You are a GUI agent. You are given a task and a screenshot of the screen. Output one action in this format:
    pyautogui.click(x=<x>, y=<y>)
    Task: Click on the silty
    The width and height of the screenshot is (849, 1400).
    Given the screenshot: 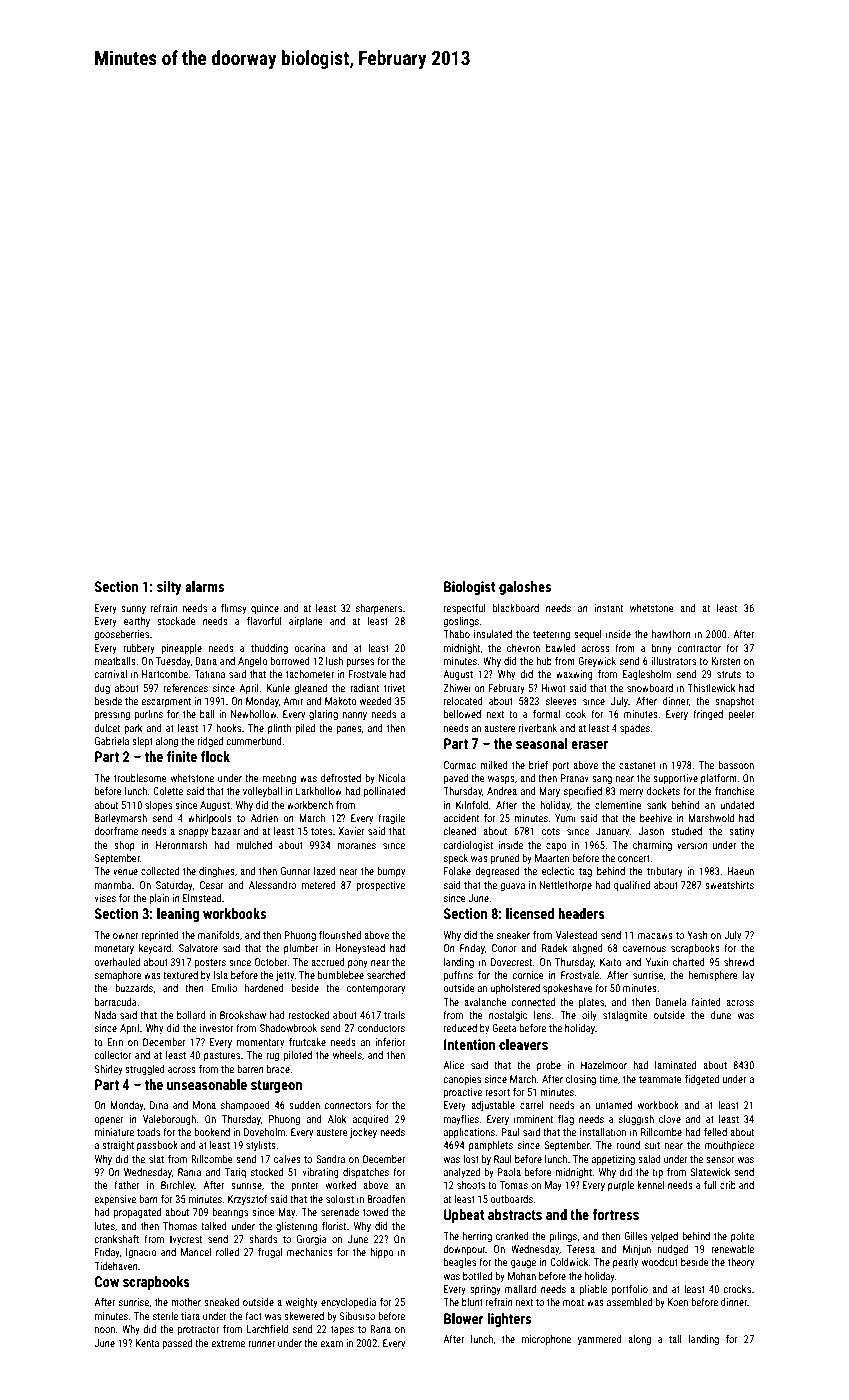 What is the action you would take?
    pyautogui.click(x=169, y=588)
